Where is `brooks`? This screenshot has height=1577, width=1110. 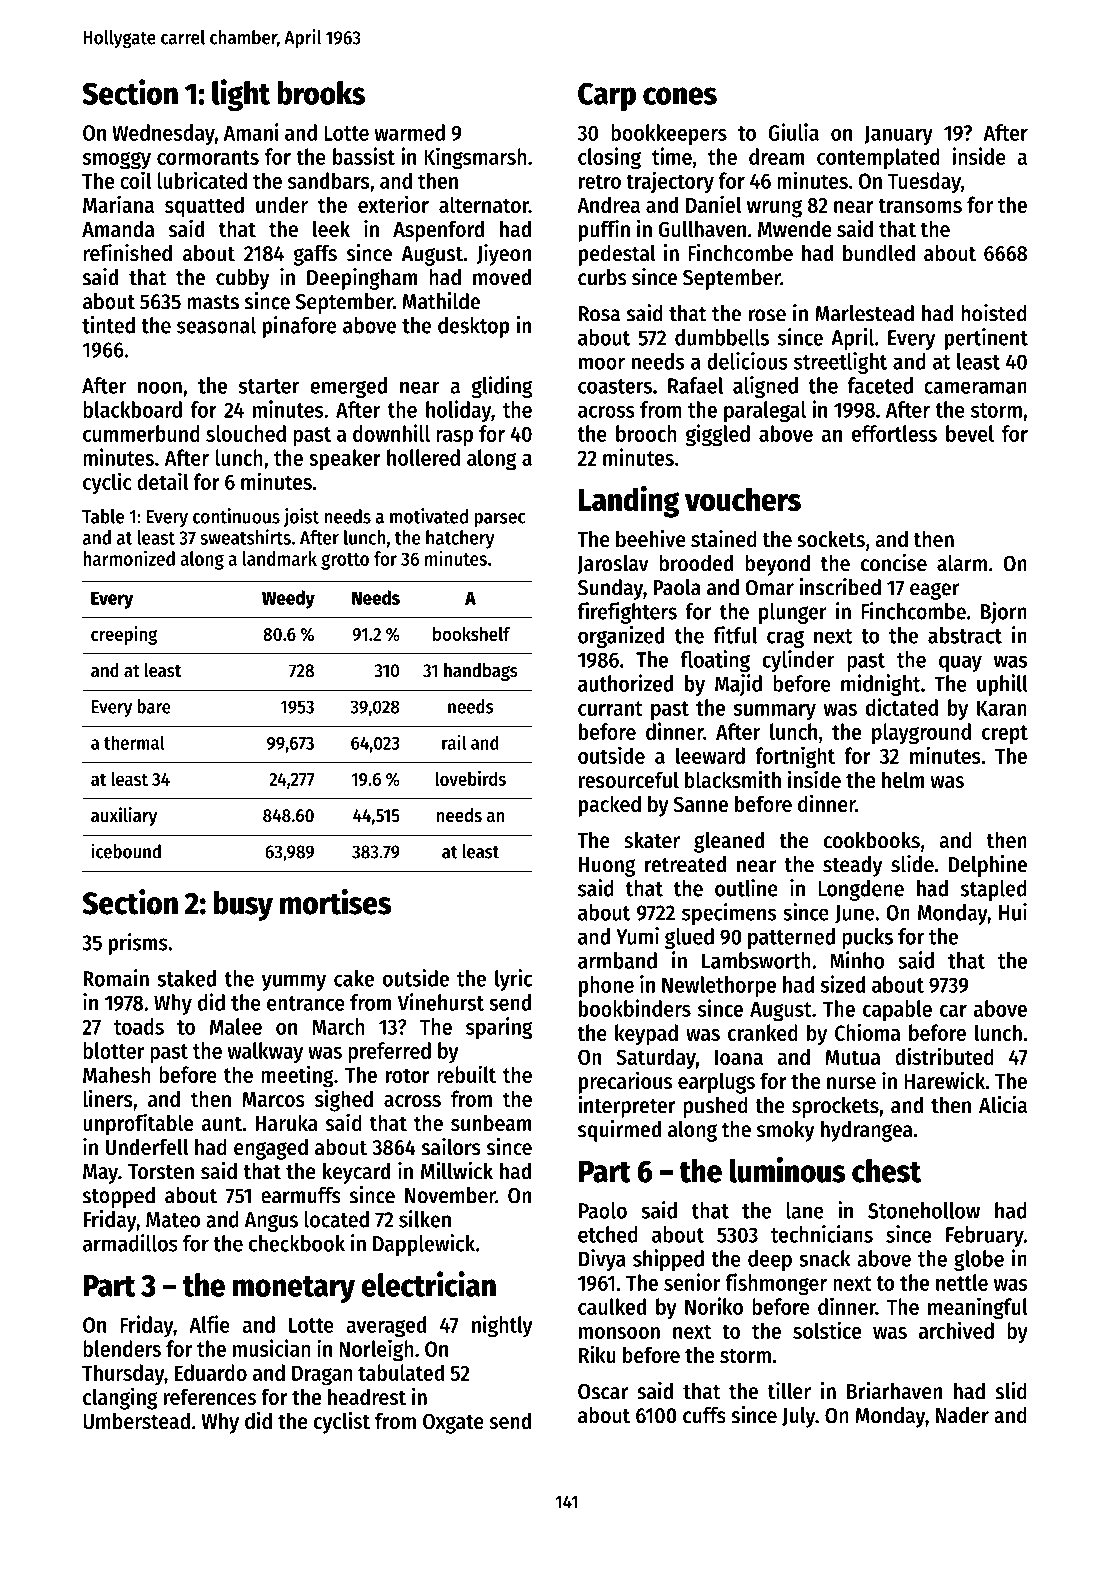 brooks is located at coordinates (321, 93).
